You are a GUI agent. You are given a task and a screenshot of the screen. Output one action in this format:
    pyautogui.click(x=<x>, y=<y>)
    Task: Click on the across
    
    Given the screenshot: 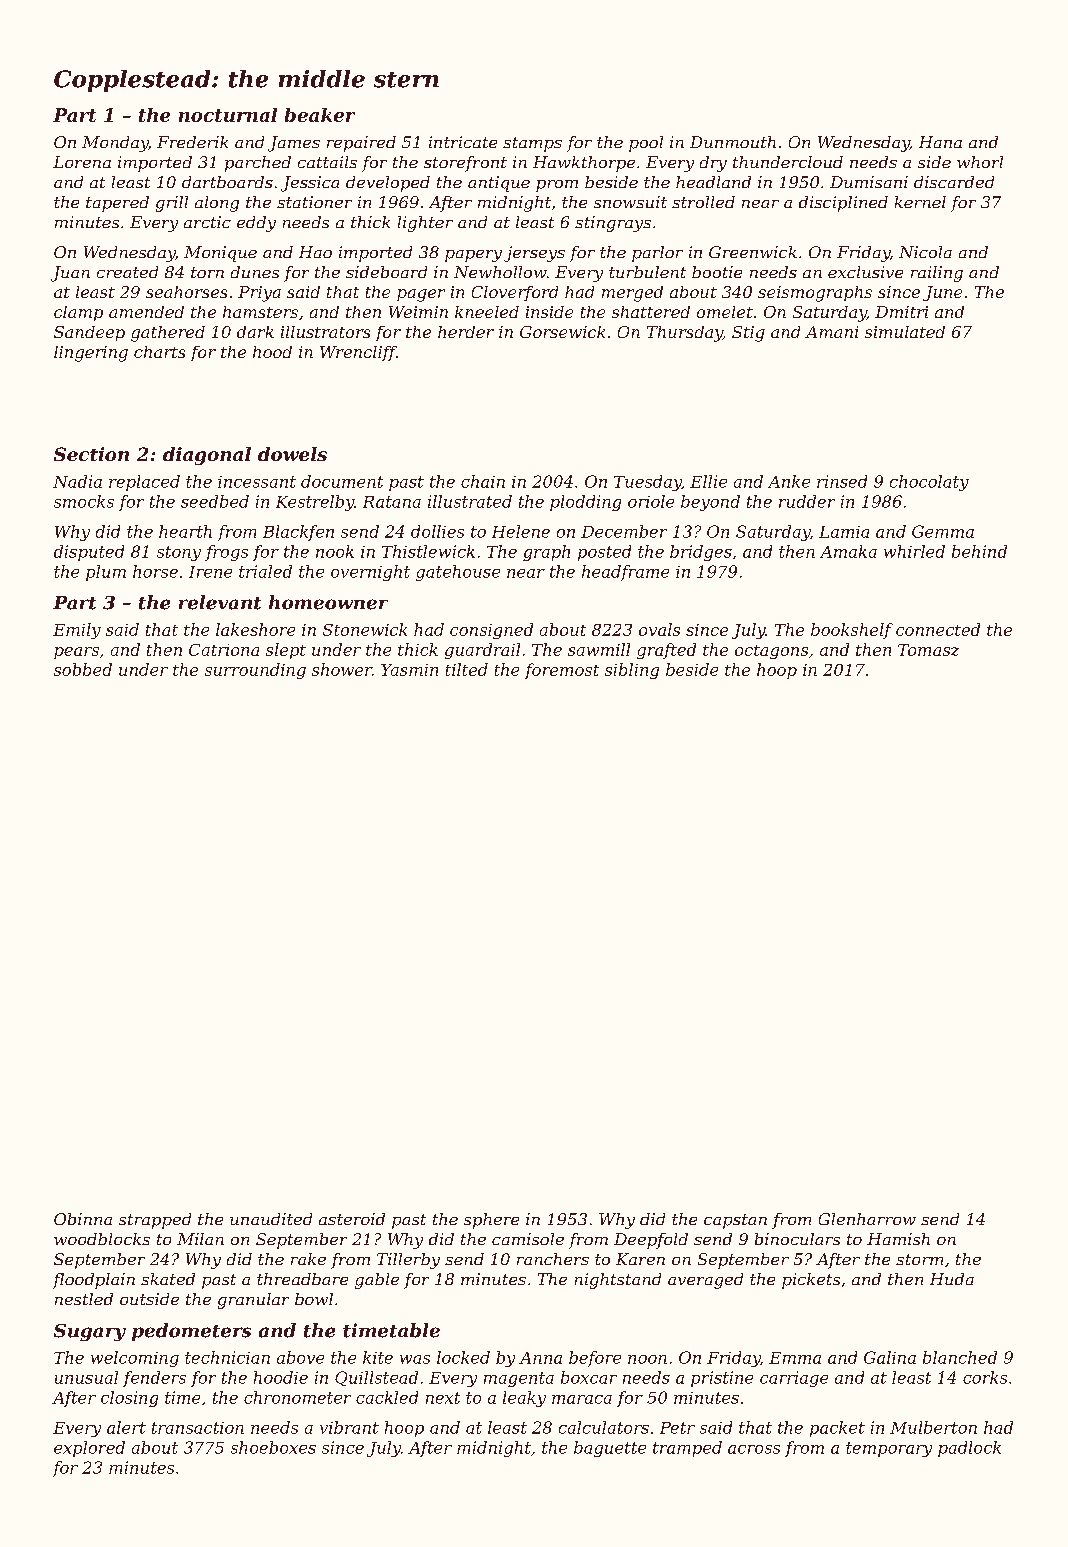 What is the action you would take?
    pyautogui.click(x=754, y=1449)
